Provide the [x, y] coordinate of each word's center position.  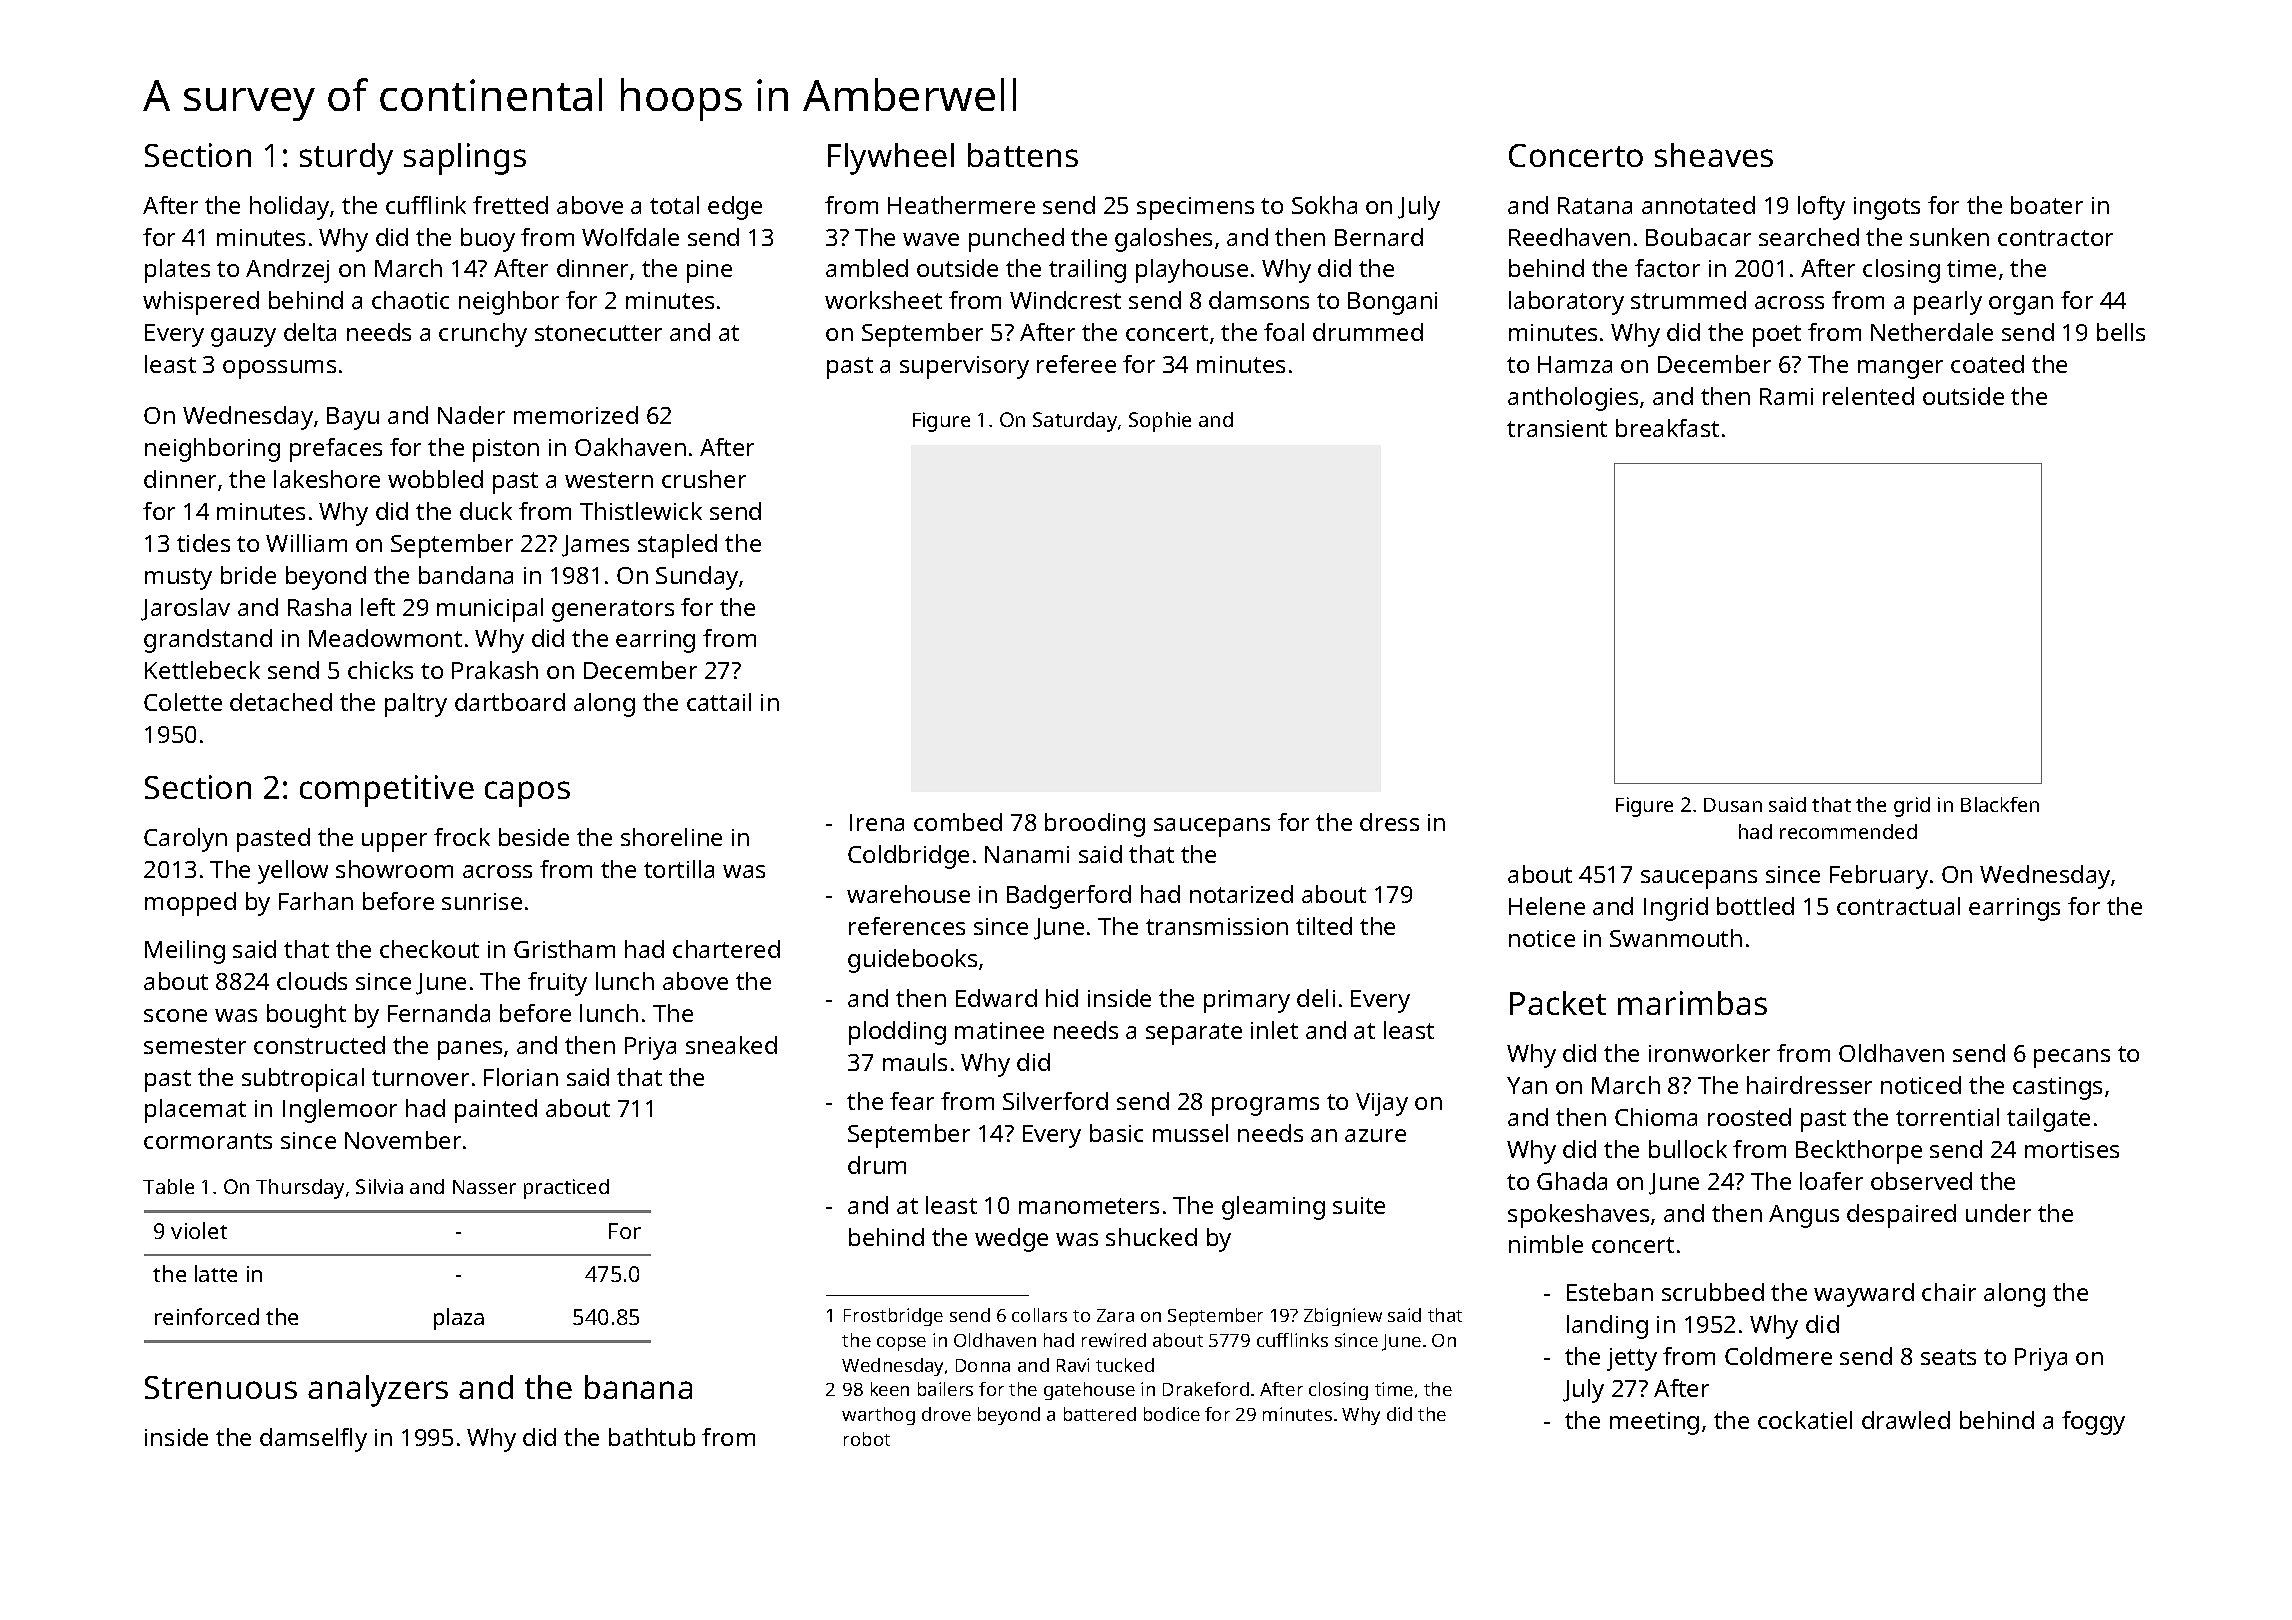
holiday [289, 208]
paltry [416, 705]
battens [1023, 155]
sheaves [1714, 155]
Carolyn [185, 840]
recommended [1848, 831]
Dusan [1733, 805]
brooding [1095, 825]
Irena [877, 822]
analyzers [378, 1391]
